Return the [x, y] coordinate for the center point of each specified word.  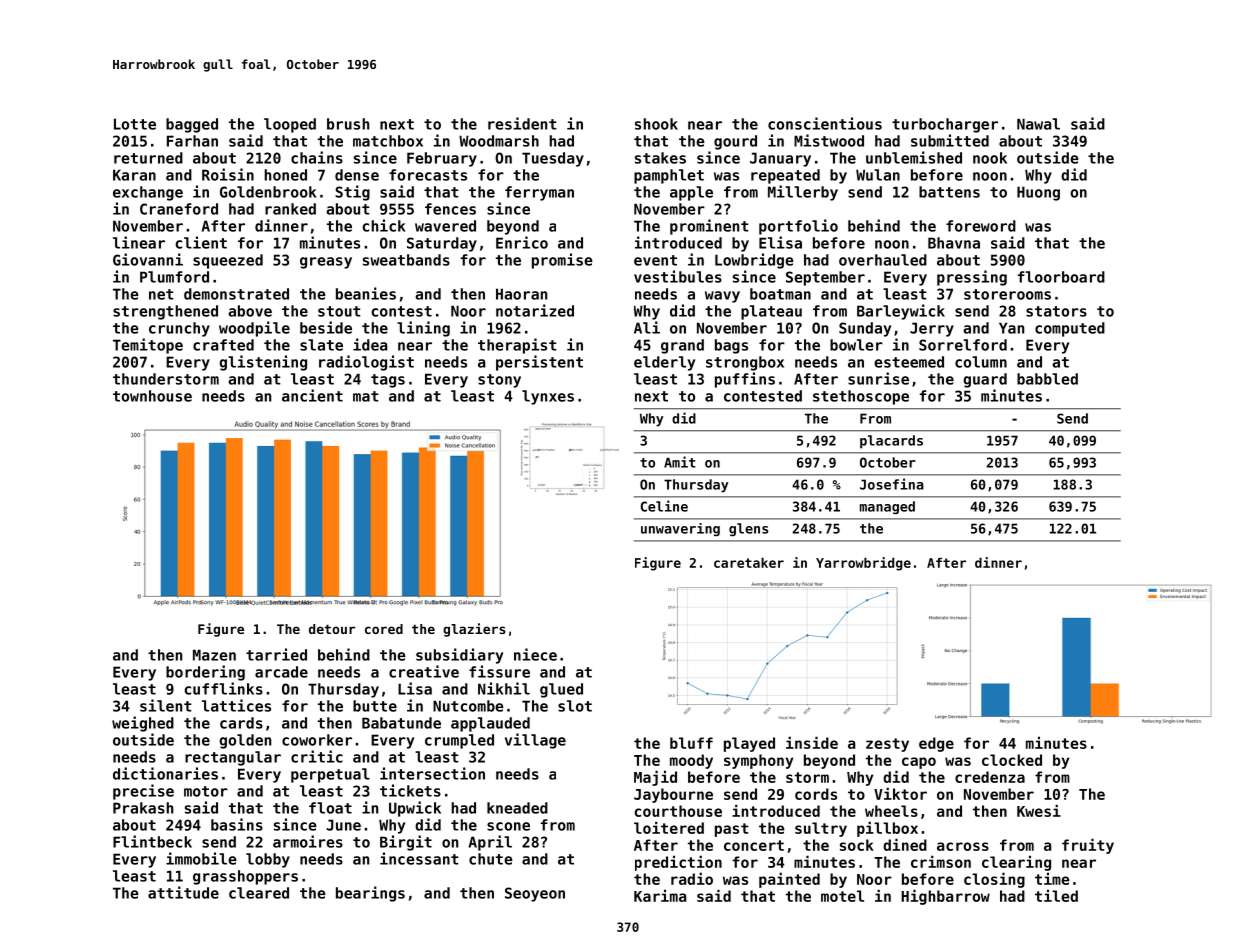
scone [508, 826]
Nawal [1038, 124]
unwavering [680, 529]
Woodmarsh [499, 141]
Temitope [148, 346]
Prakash [143, 808]
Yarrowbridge [863, 564]
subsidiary [459, 656]
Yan [1011, 328]
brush [348, 124]
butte [375, 706]
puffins [745, 380]
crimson [941, 861]
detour [332, 629]
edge [936, 744]
